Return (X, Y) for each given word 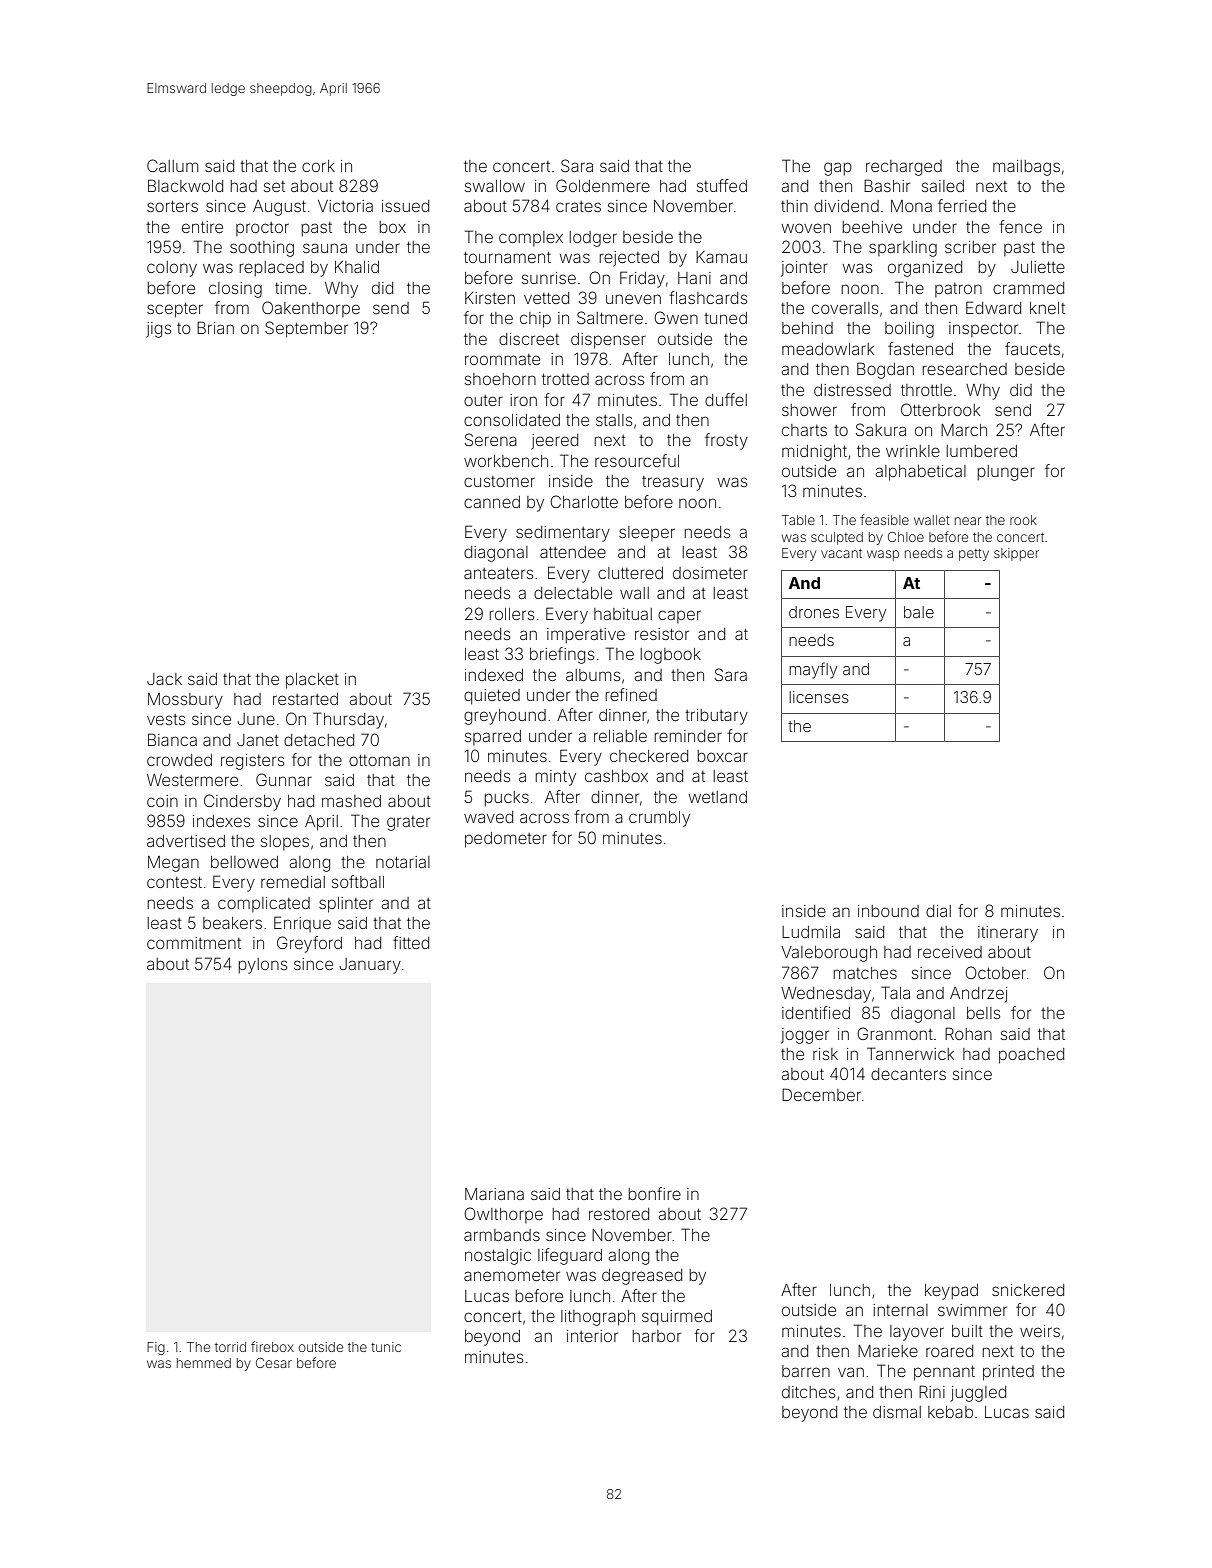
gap (838, 169)
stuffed (722, 185)
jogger (805, 1036)
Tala (895, 992)
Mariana (494, 1194)
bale (919, 612)
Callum (172, 165)
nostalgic (498, 1257)
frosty (726, 441)
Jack (164, 679)
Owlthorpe (503, 1215)
